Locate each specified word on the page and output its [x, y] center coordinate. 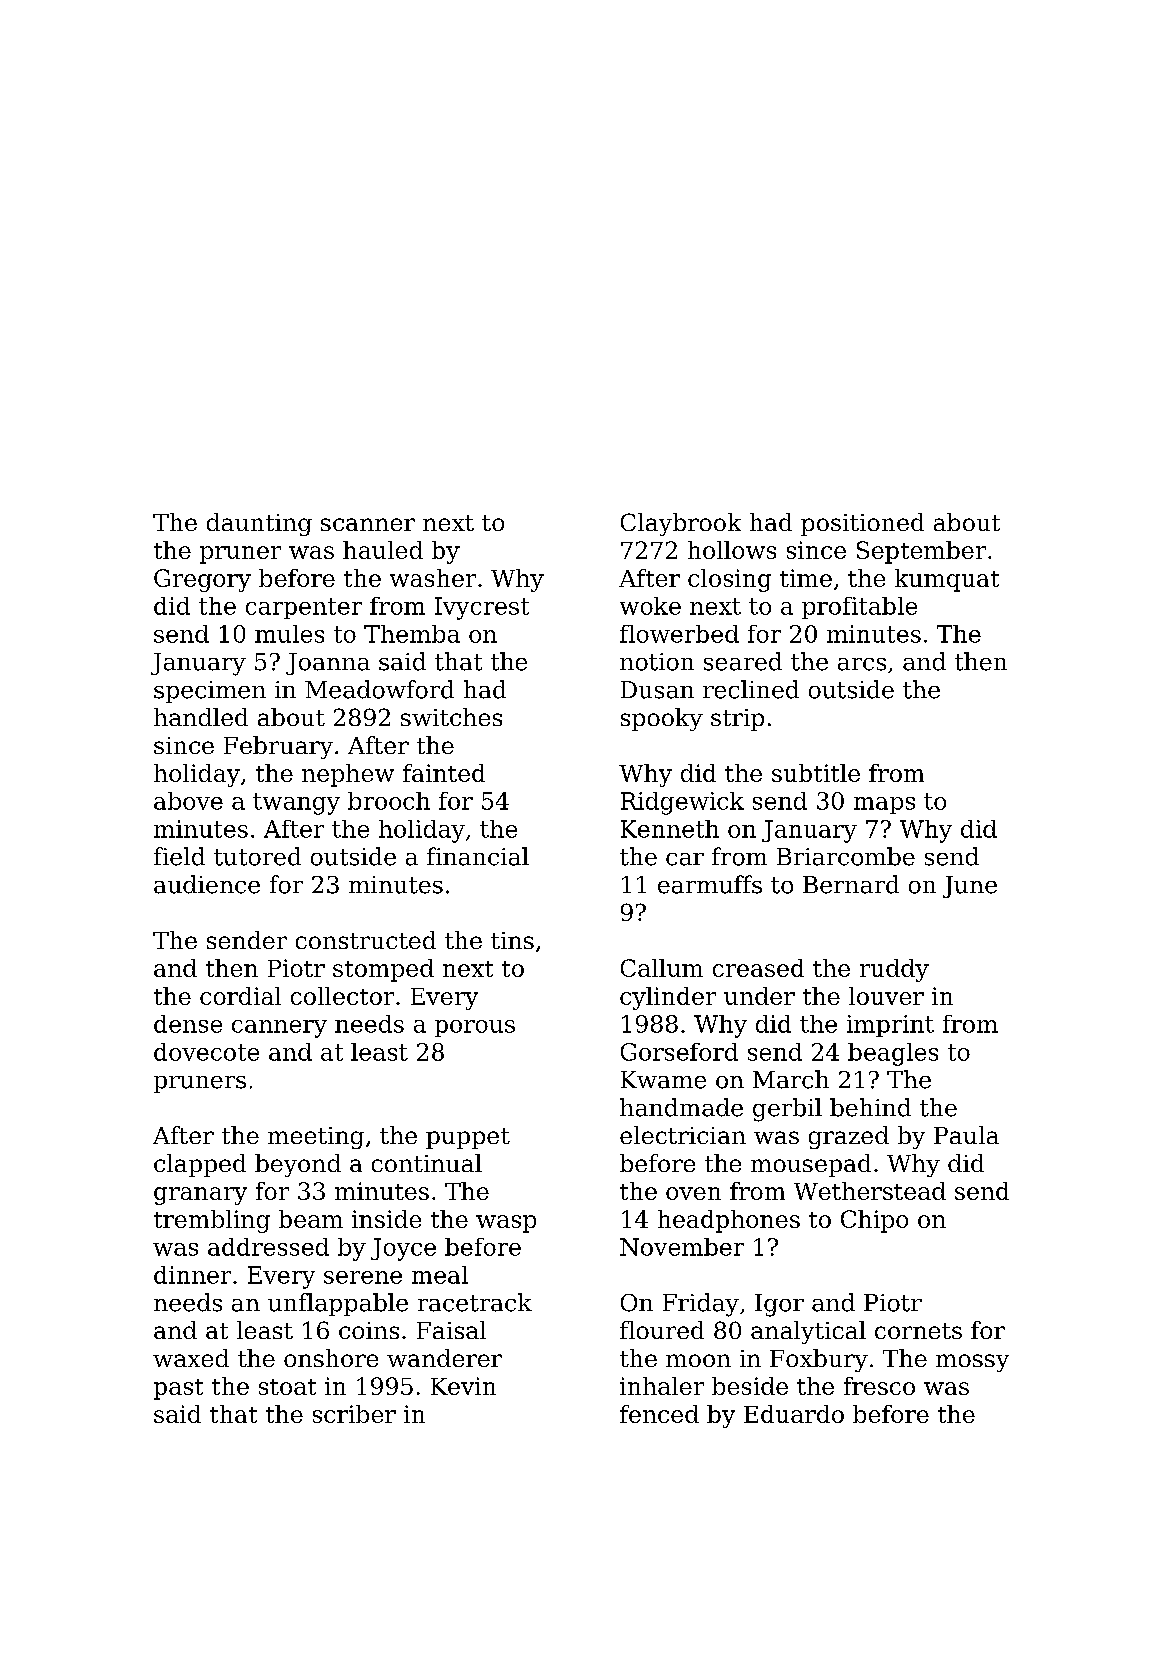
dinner [192, 1275]
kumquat [947, 580]
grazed [849, 1137]
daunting [259, 524]
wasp [506, 1224]
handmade [681, 1107]
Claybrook [681, 524]
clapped [200, 1165]
